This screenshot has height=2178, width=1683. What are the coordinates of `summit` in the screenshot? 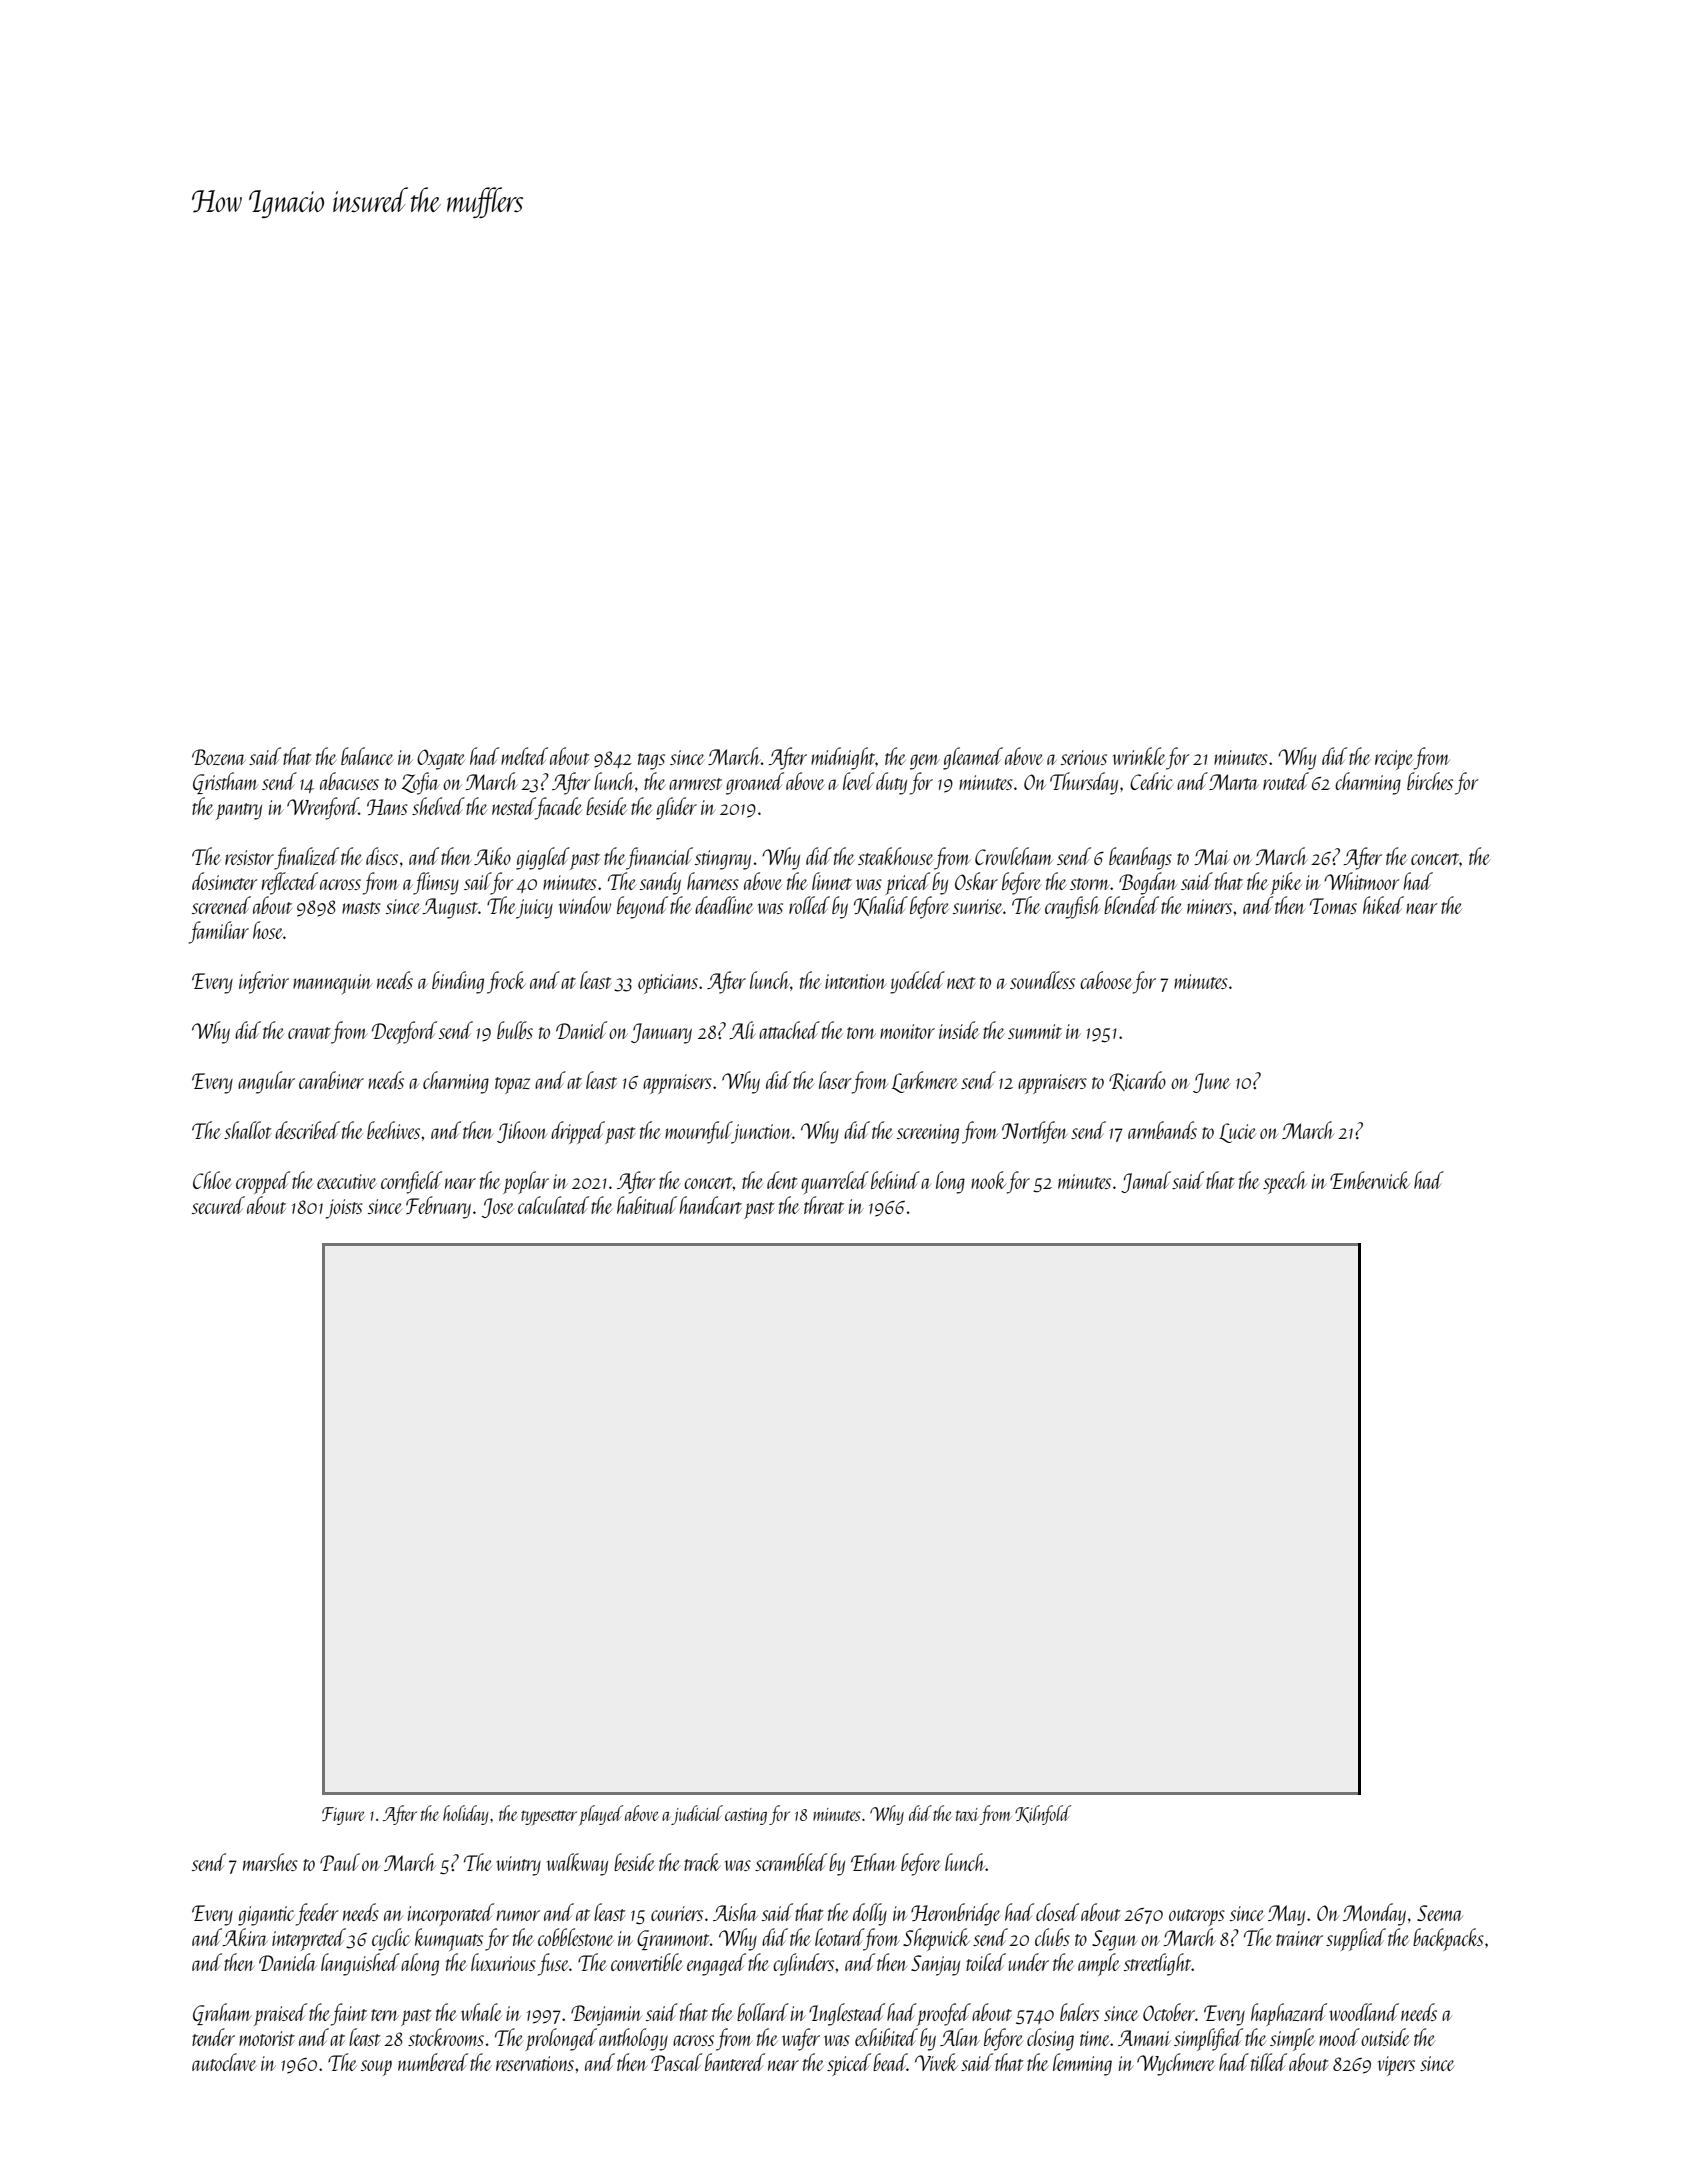 It's located at (1035, 1031).
